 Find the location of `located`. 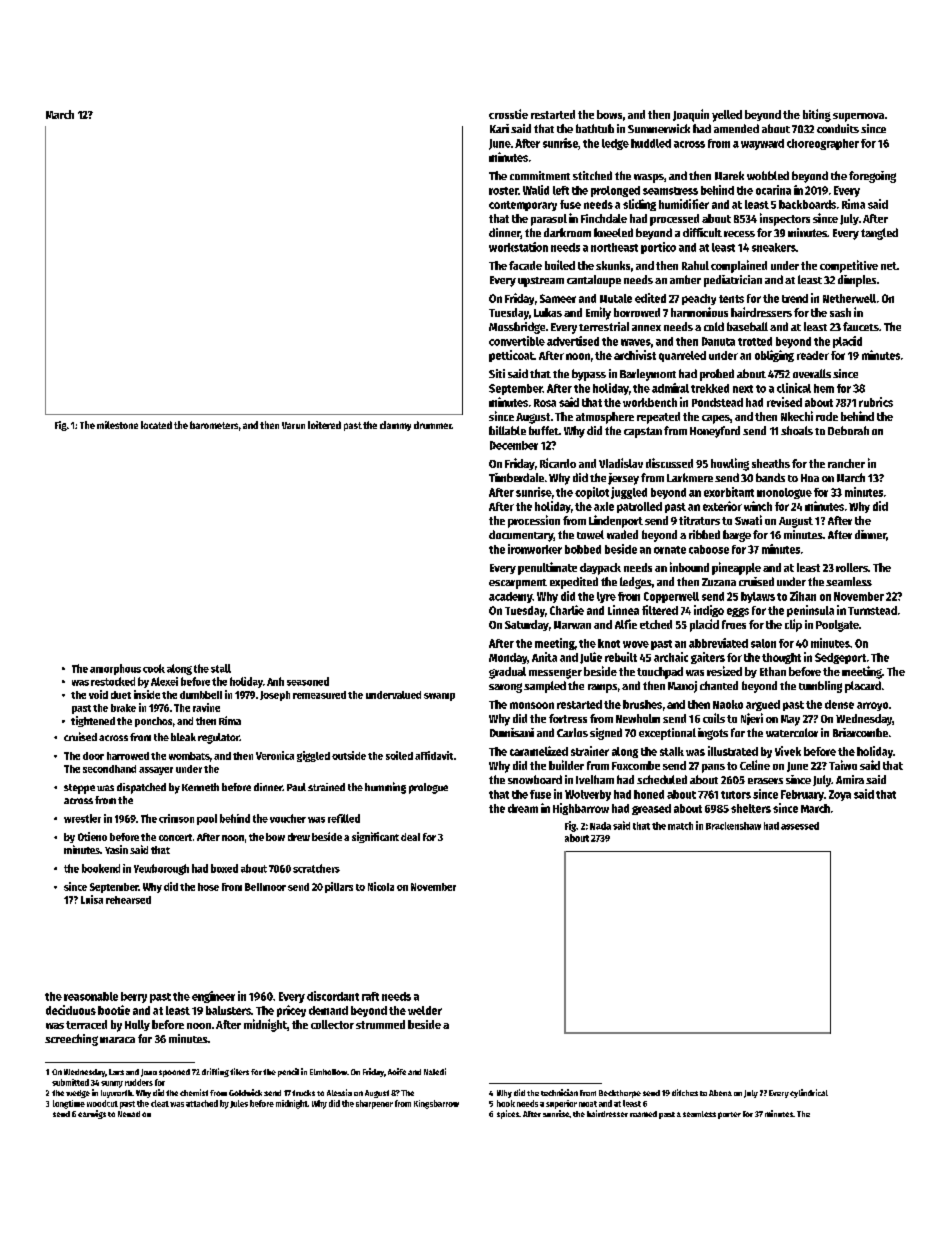

located is located at coordinates (156, 425).
